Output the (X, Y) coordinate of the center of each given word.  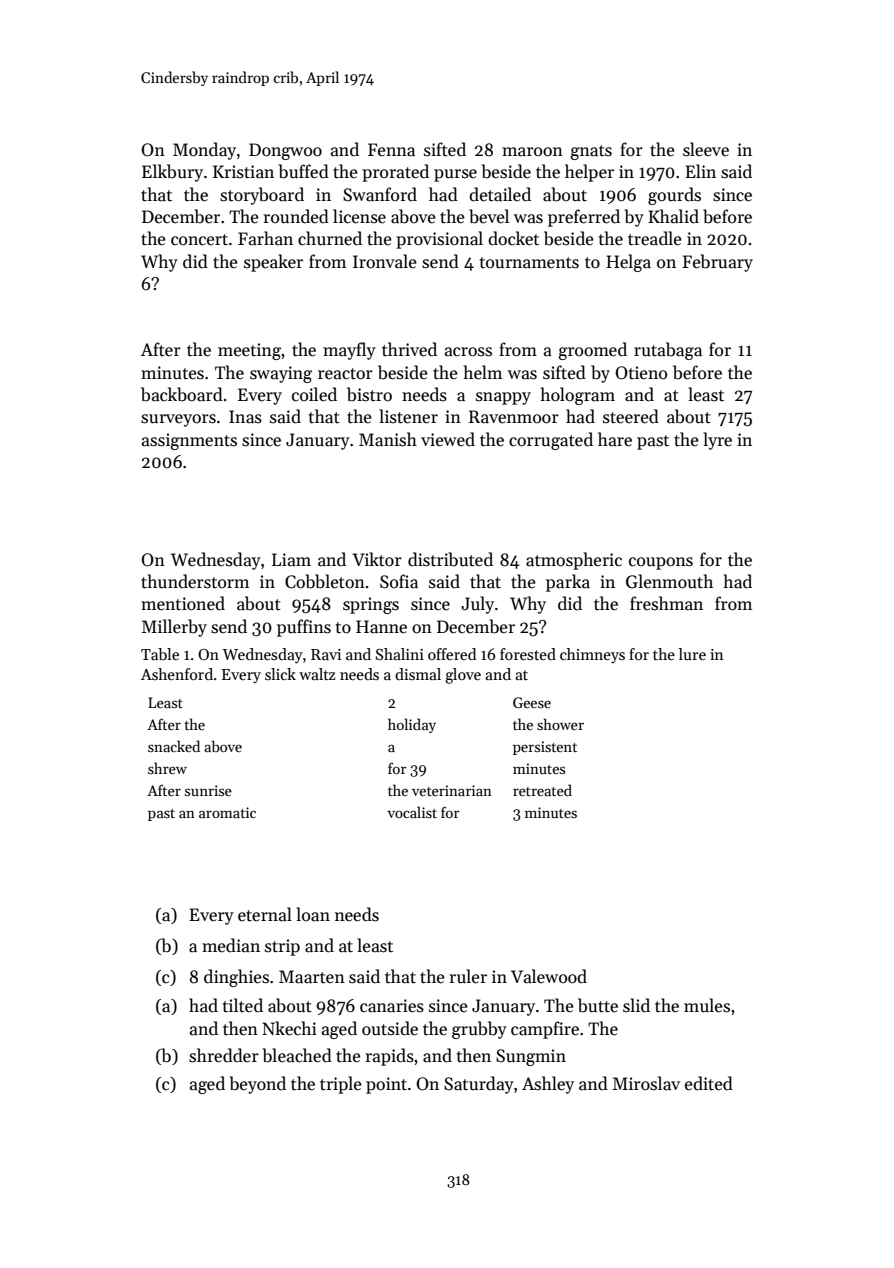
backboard (182, 394)
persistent (545, 748)
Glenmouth (669, 581)
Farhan (265, 238)
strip (282, 947)
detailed (500, 194)
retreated (542, 790)
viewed (448, 439)
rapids (390, 1057)
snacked (174, 746)
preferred (584, 218)
